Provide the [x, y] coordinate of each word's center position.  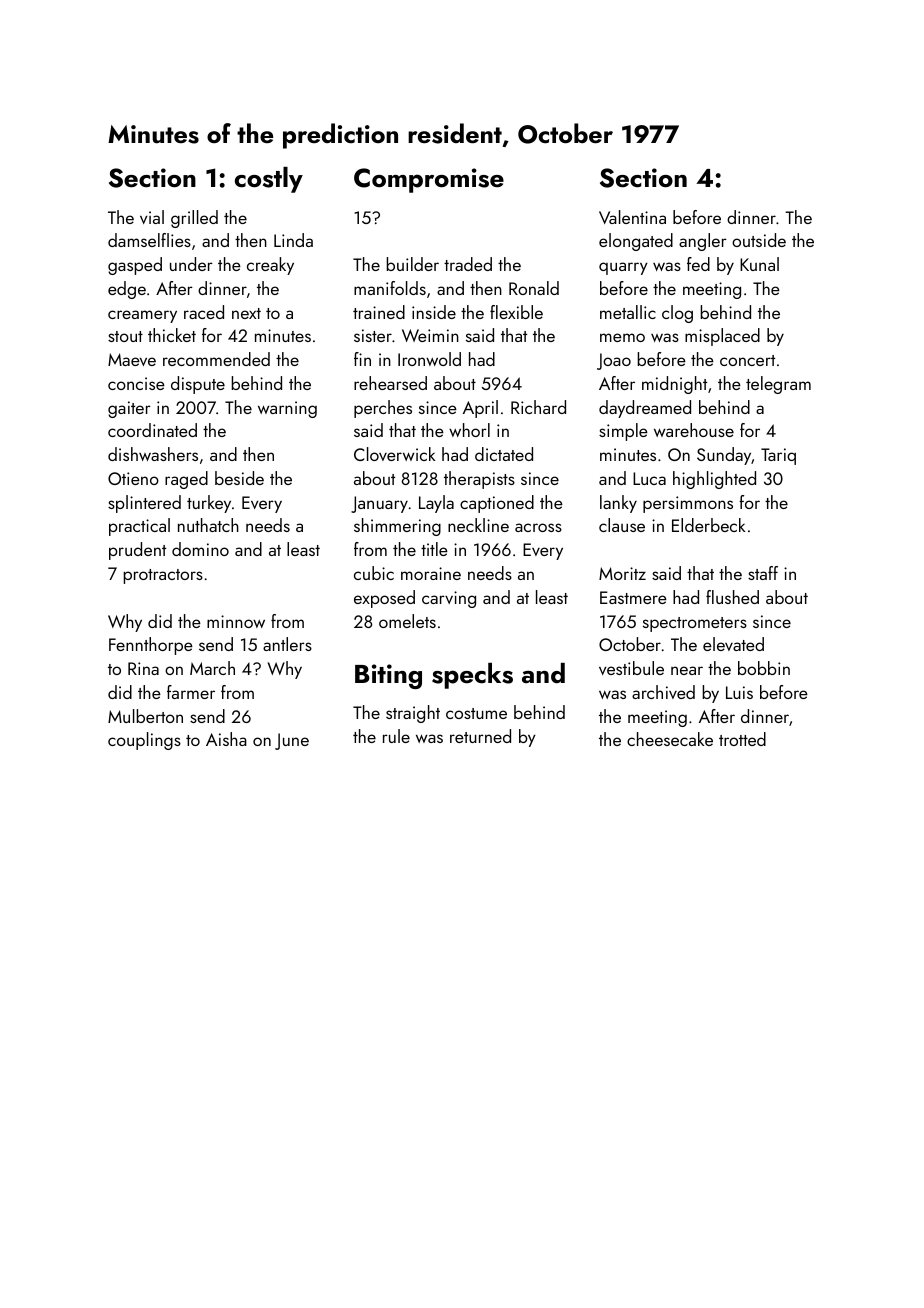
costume [476, 713]
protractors [163, 576]
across [538, 527]
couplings [144, 741]
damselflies [149, 240]
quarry [623, 268]
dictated [504, 454]
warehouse [694, 430]
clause [622, 525]
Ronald [534, 288]
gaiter [129, 409]
